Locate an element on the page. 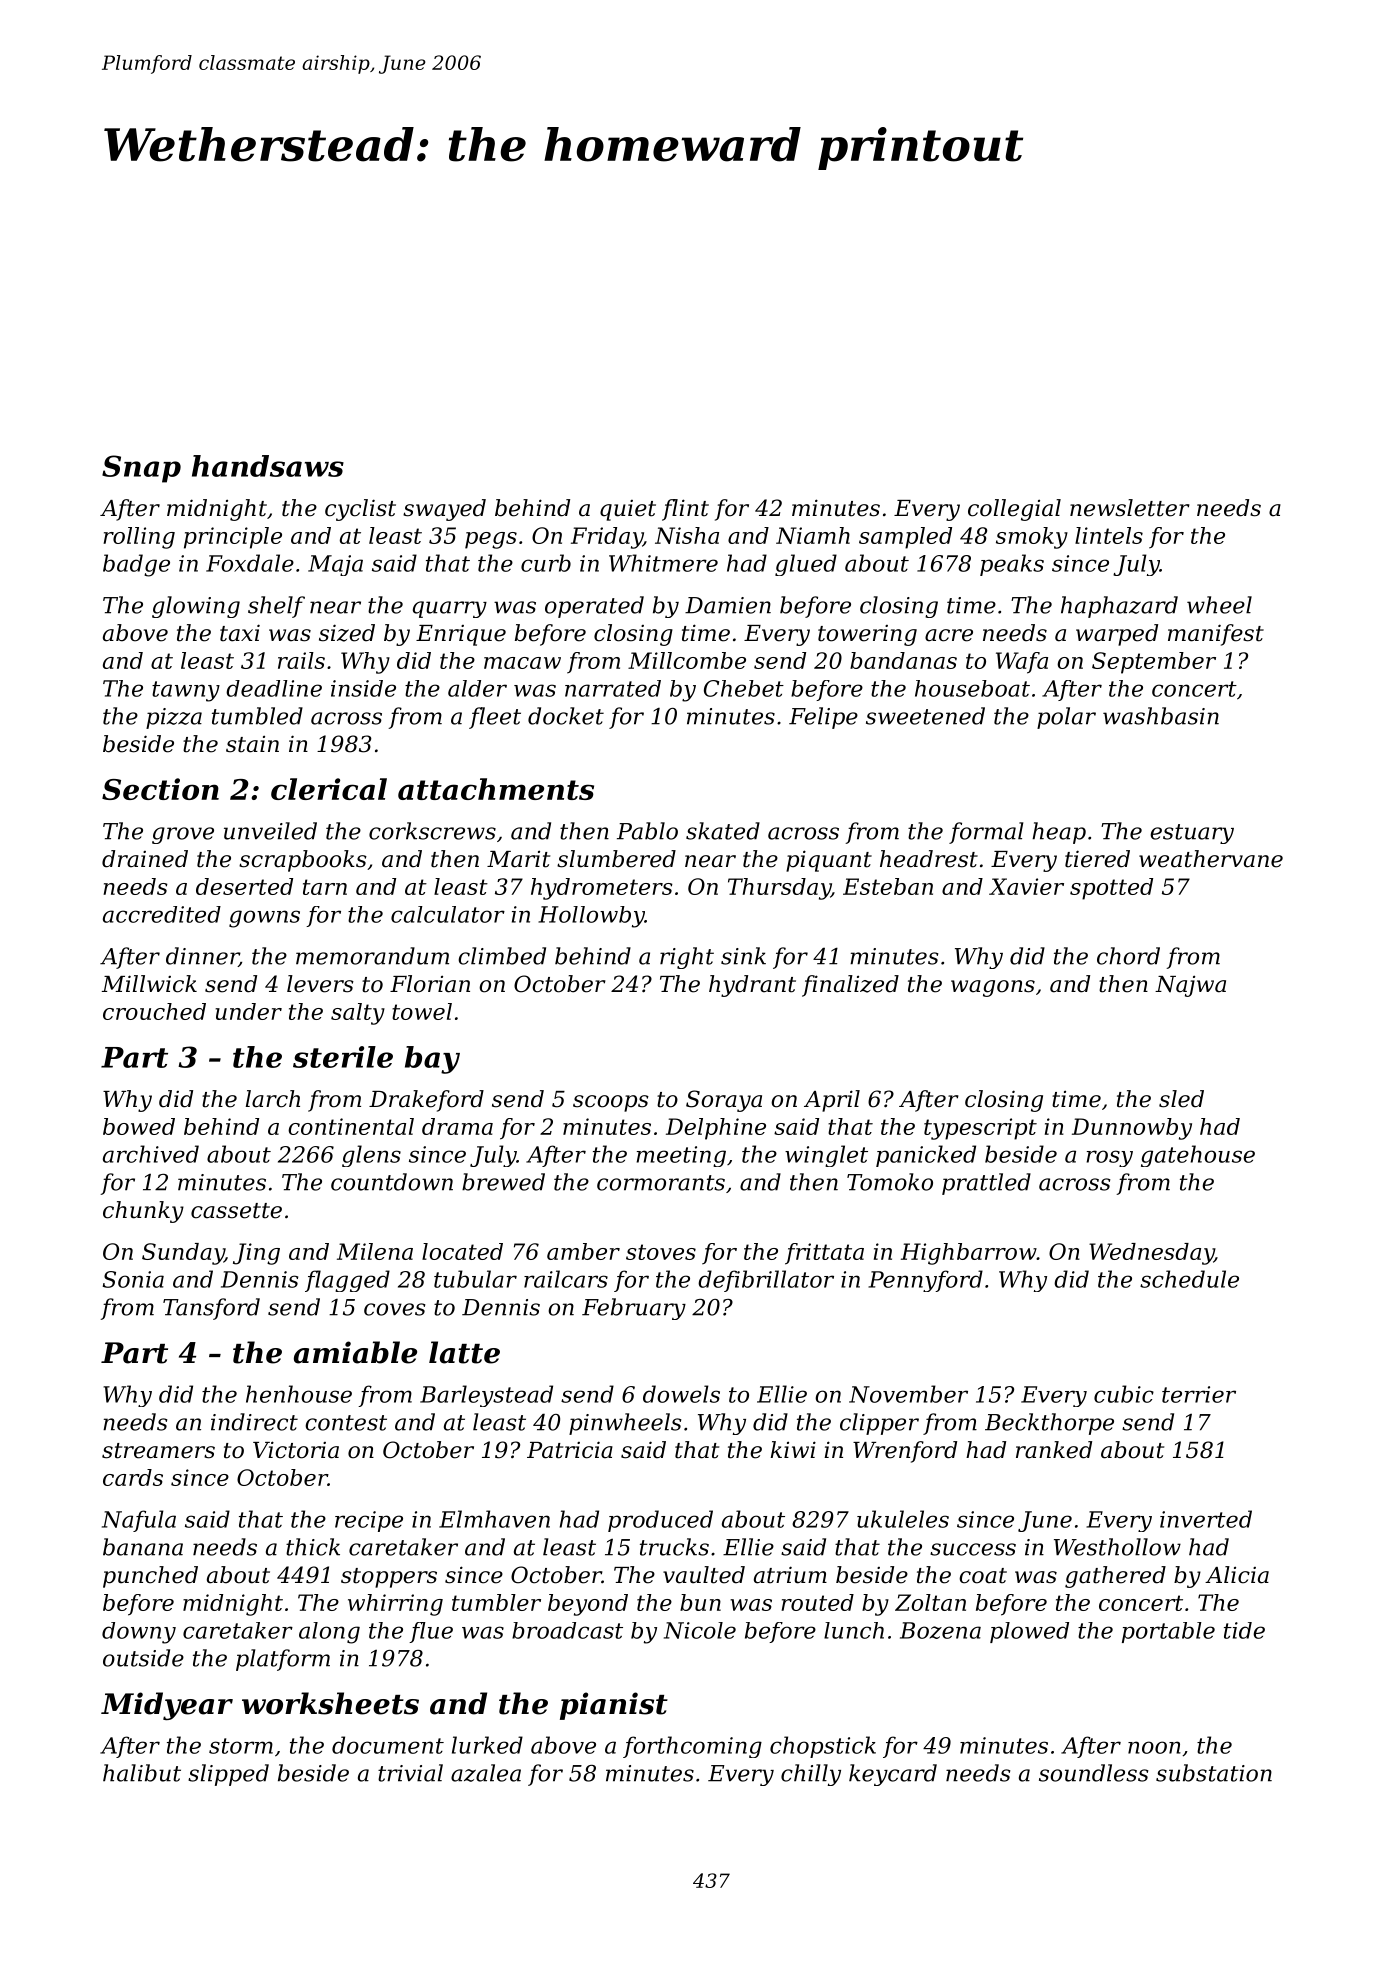  macaw is located at coordinates (522, 663).
